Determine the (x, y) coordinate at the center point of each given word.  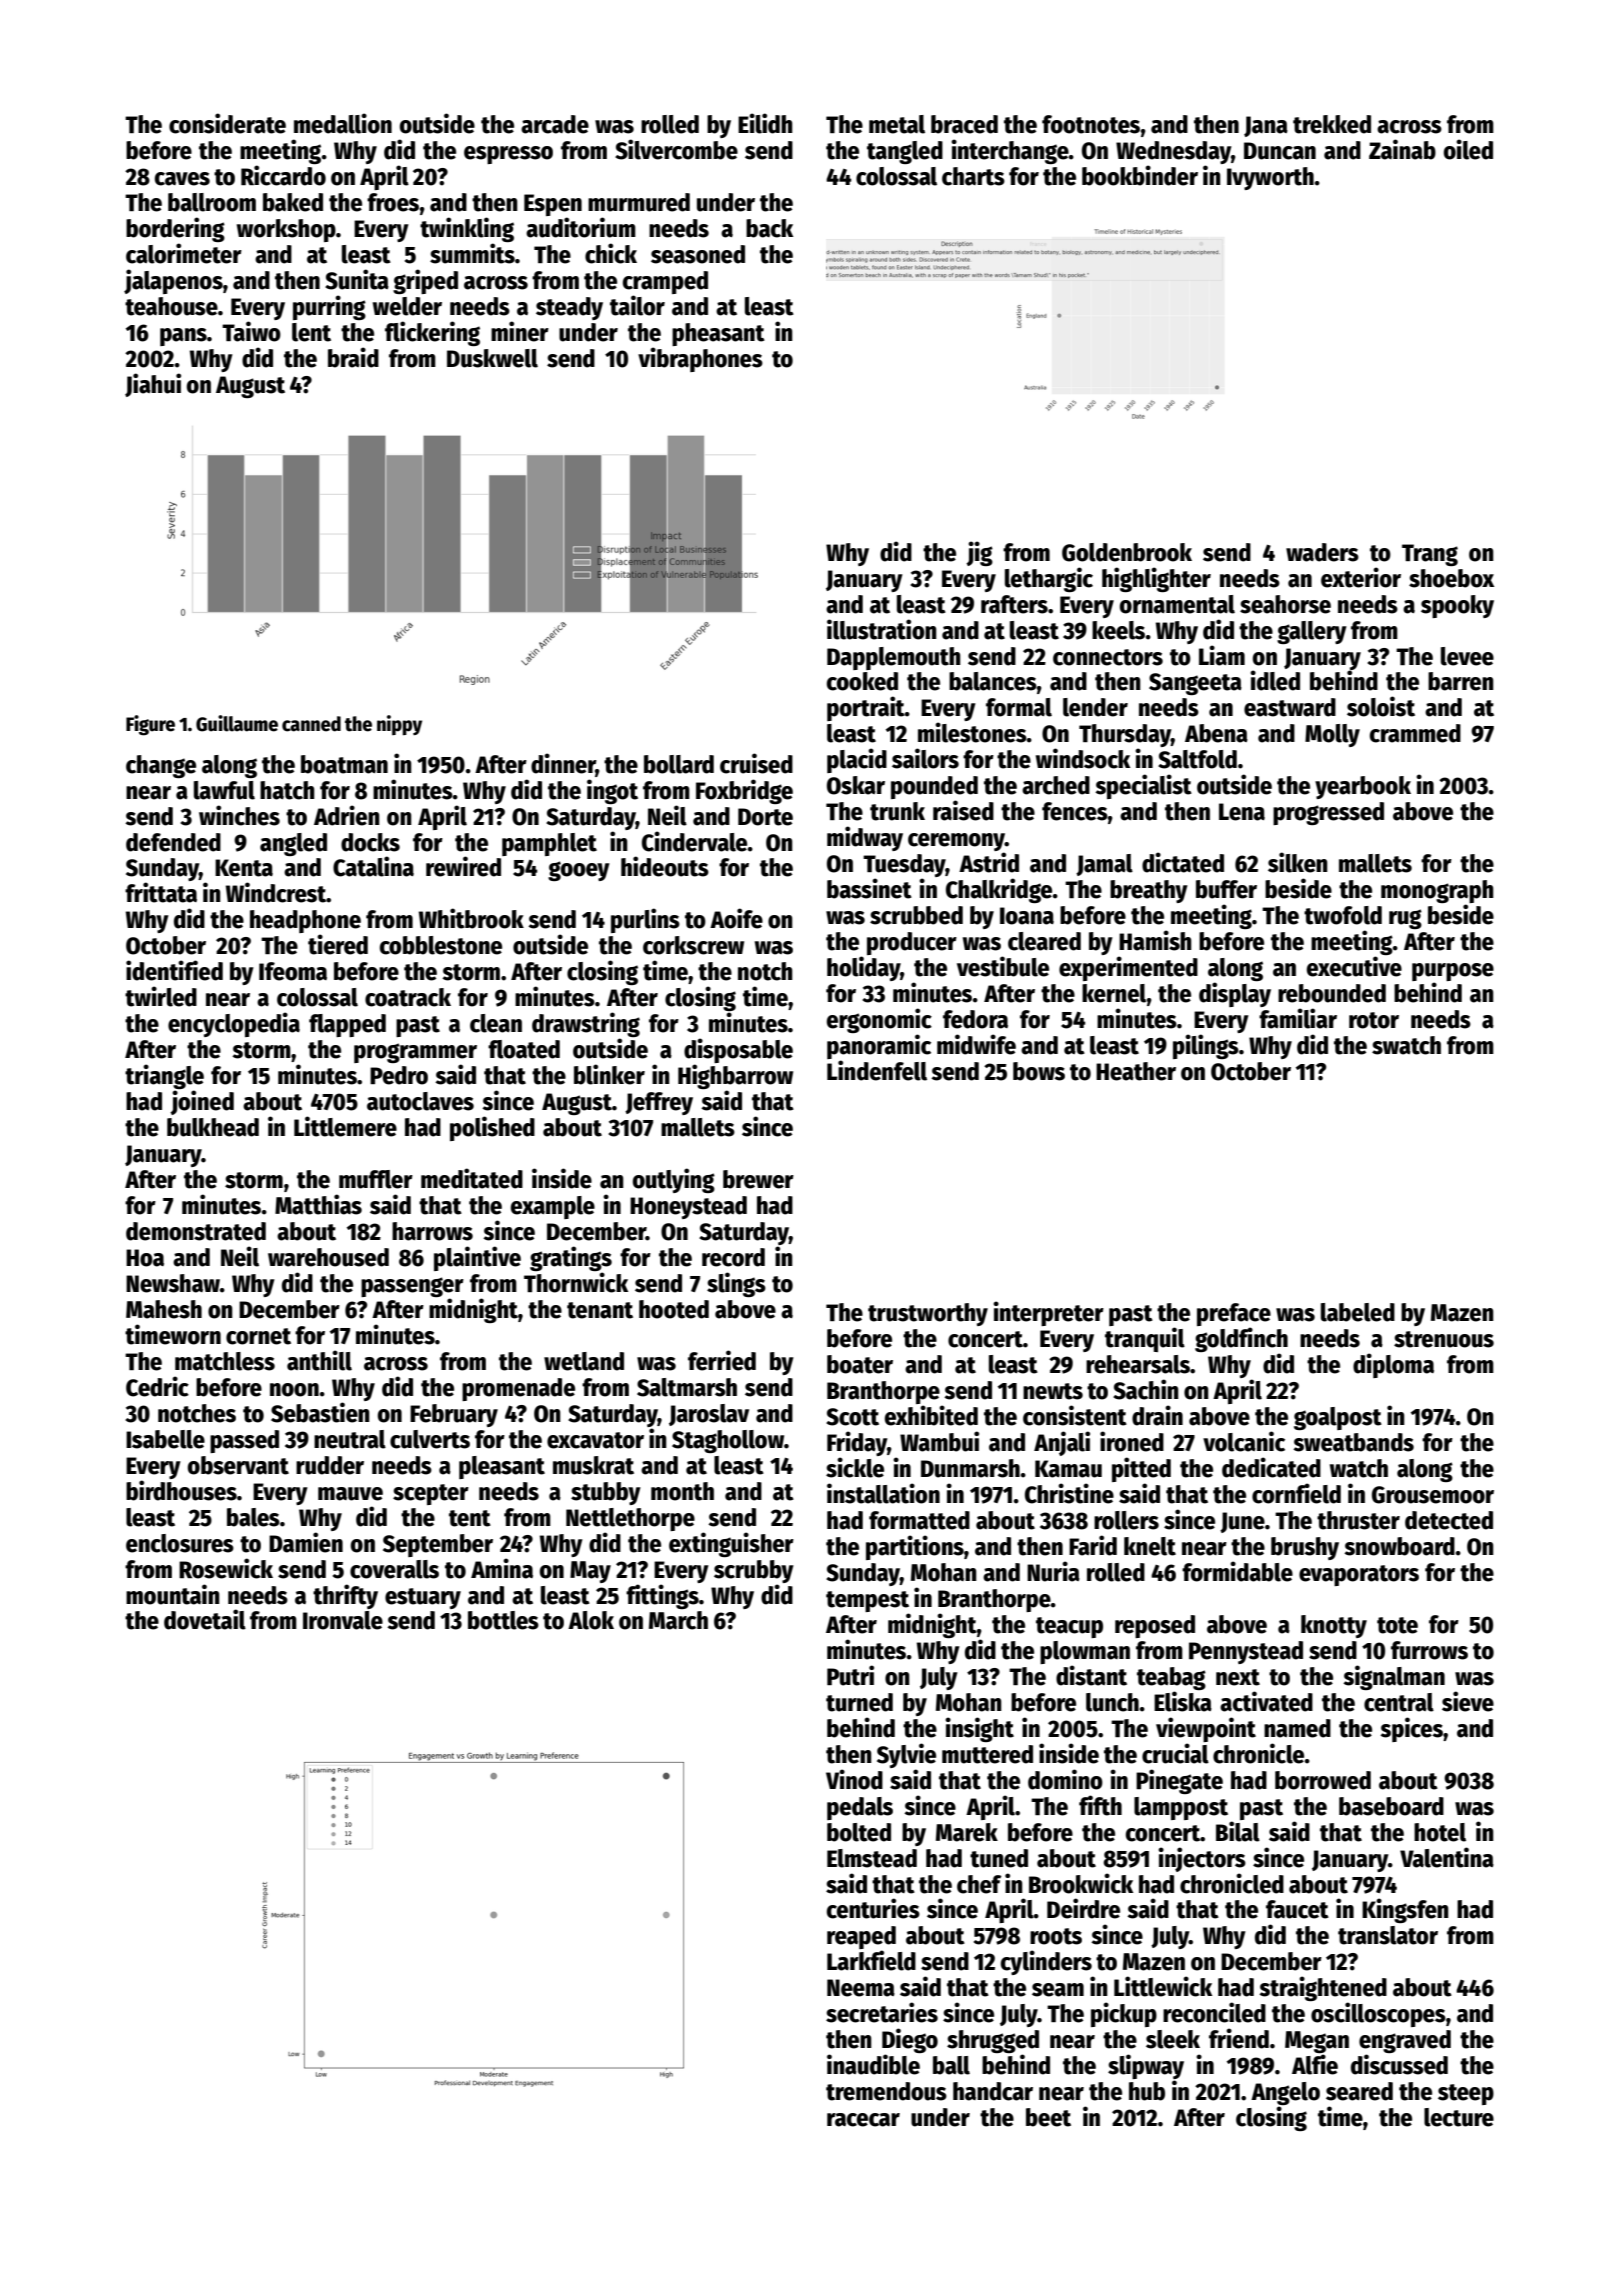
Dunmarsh (970, 1468)
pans (183, 337)
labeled (1358, 1312)
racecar (863, 2120)
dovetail (205, 1619)
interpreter (1048, 1313)
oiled (1468, 149)
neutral (350, 1439)
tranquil (1145, 1339)
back (769, 228)
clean (496, 1023)
